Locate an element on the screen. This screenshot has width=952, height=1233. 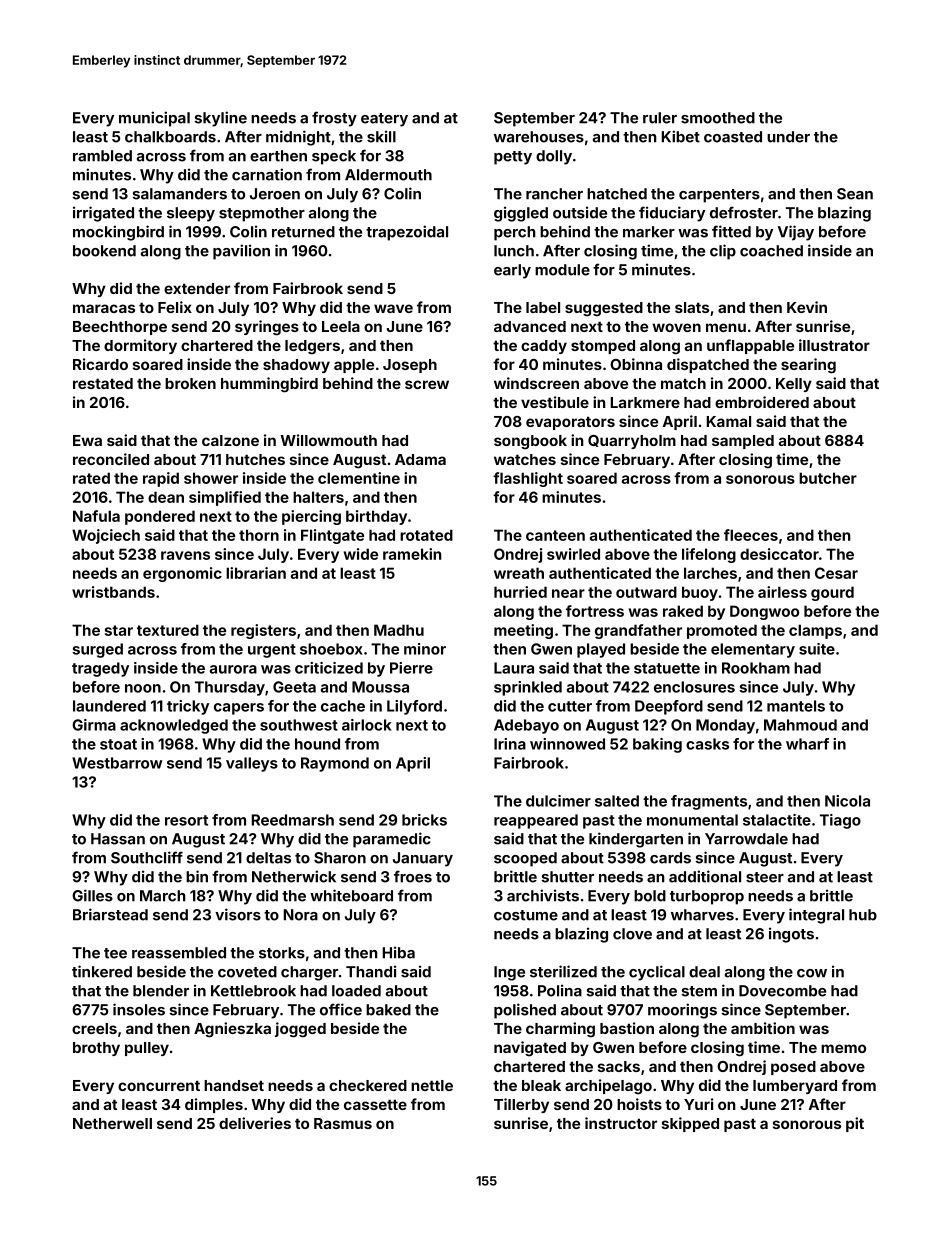
butcher is located at coordinates (828, 478).
